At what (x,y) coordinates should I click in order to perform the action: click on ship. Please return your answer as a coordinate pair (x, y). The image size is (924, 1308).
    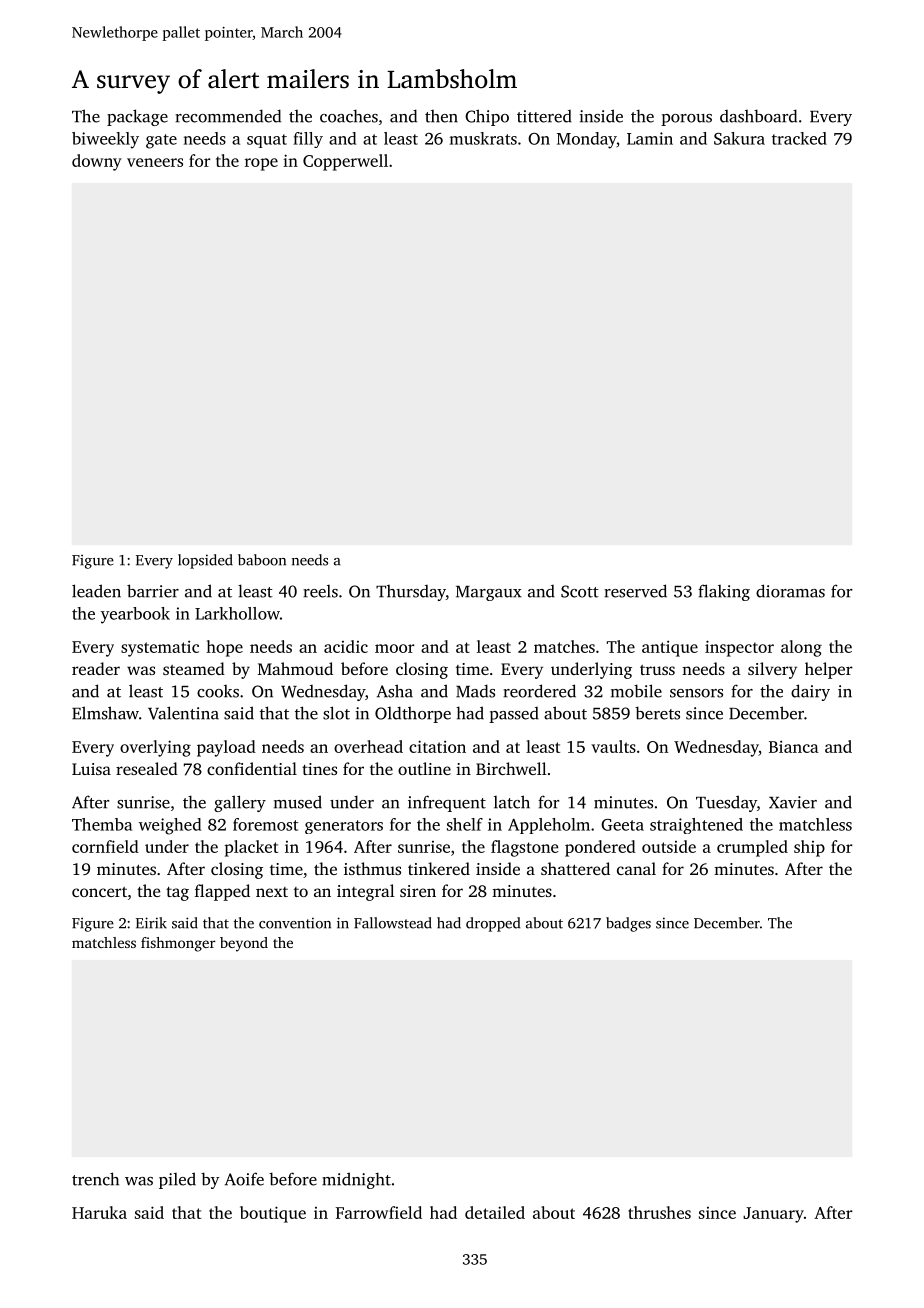
    Looking at the image, I should click on (809, 848).
